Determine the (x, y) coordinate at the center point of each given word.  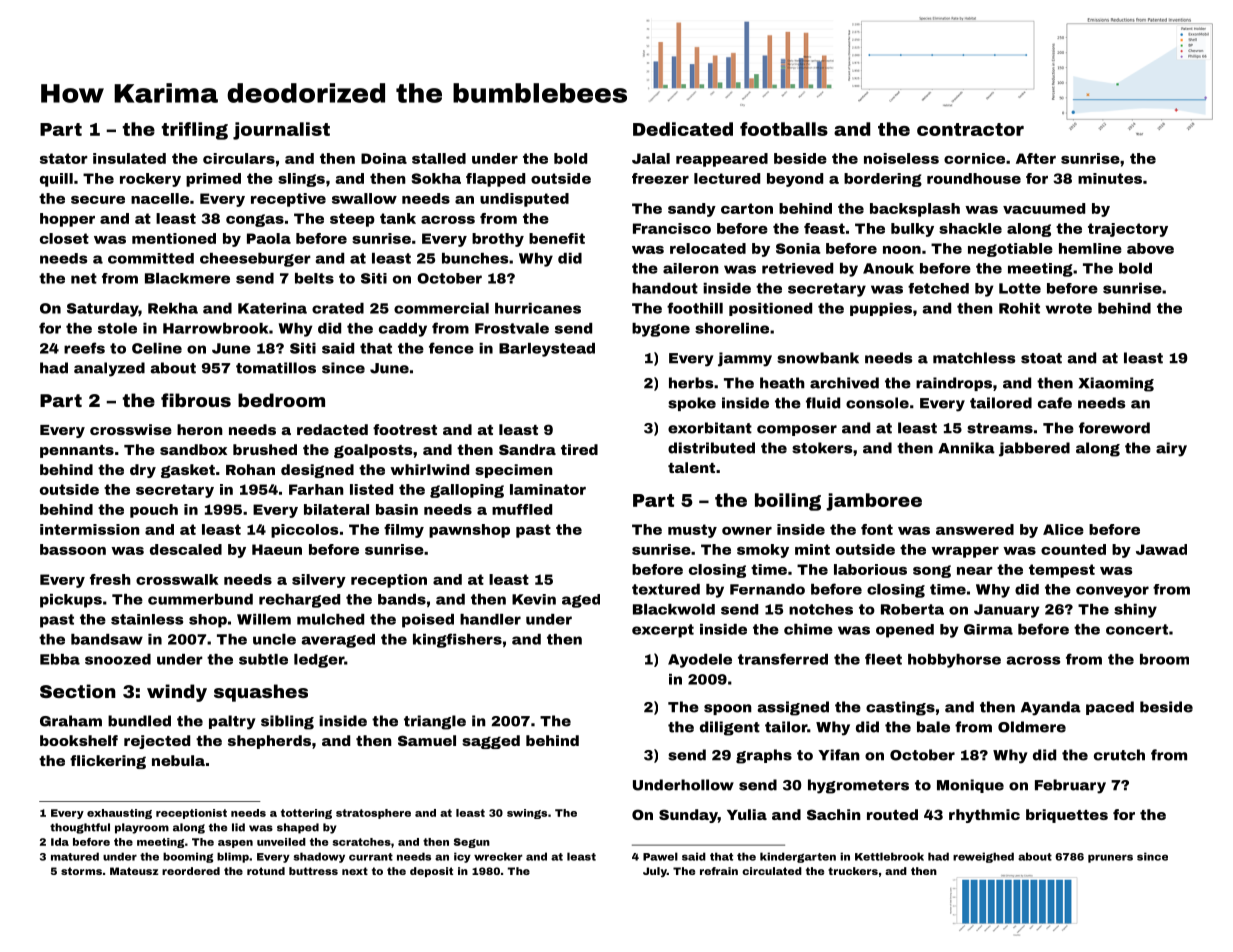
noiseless (901, 158)
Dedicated (683, 129)
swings (527, 814)
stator (64, 158)
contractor (970, 129)
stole (117, 328)
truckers (853, 871)
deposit (431, 872)
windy (177, 693)
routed (892, 814)
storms (81, 871)
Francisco (672, 228)
